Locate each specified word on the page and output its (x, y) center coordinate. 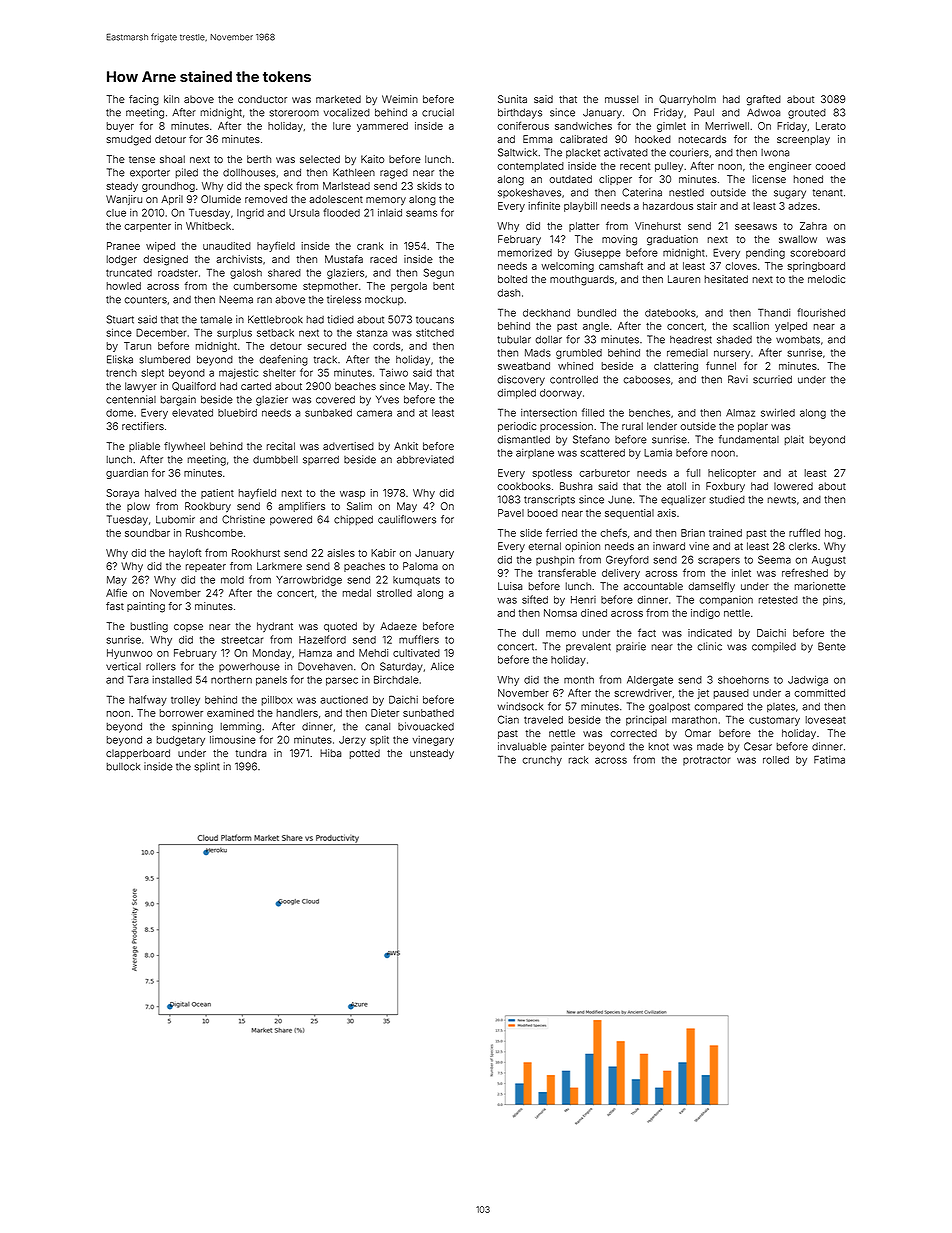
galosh (246, 274)
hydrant (275, 627)
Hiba (330, 753)
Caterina (642, 192)
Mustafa (344, 259)
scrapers (719, 561)
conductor (262, 99)
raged (394, 174)
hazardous (668, 206)
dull (530, 633)
